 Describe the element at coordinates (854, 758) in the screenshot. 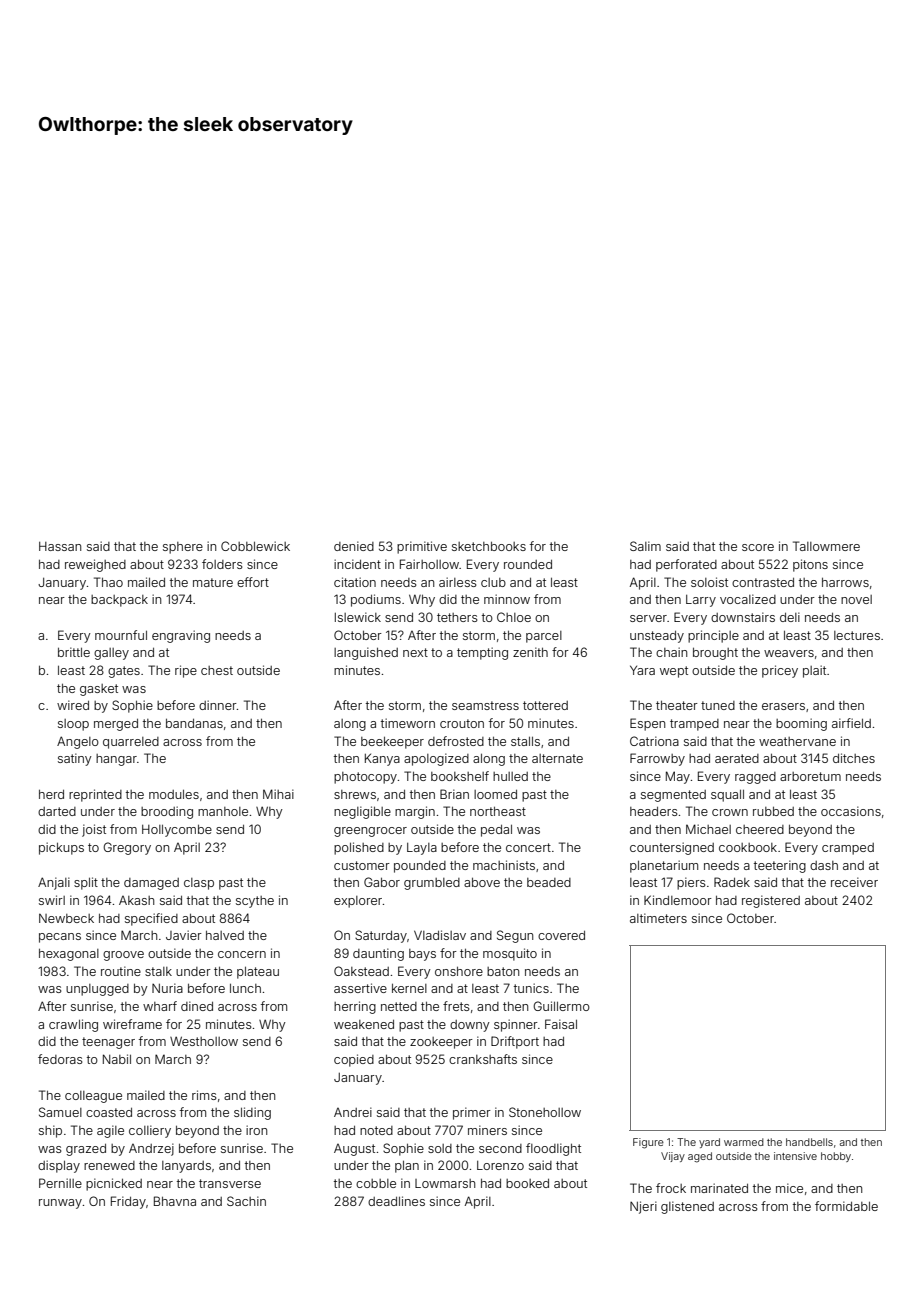

I see `ditches` at that location.
